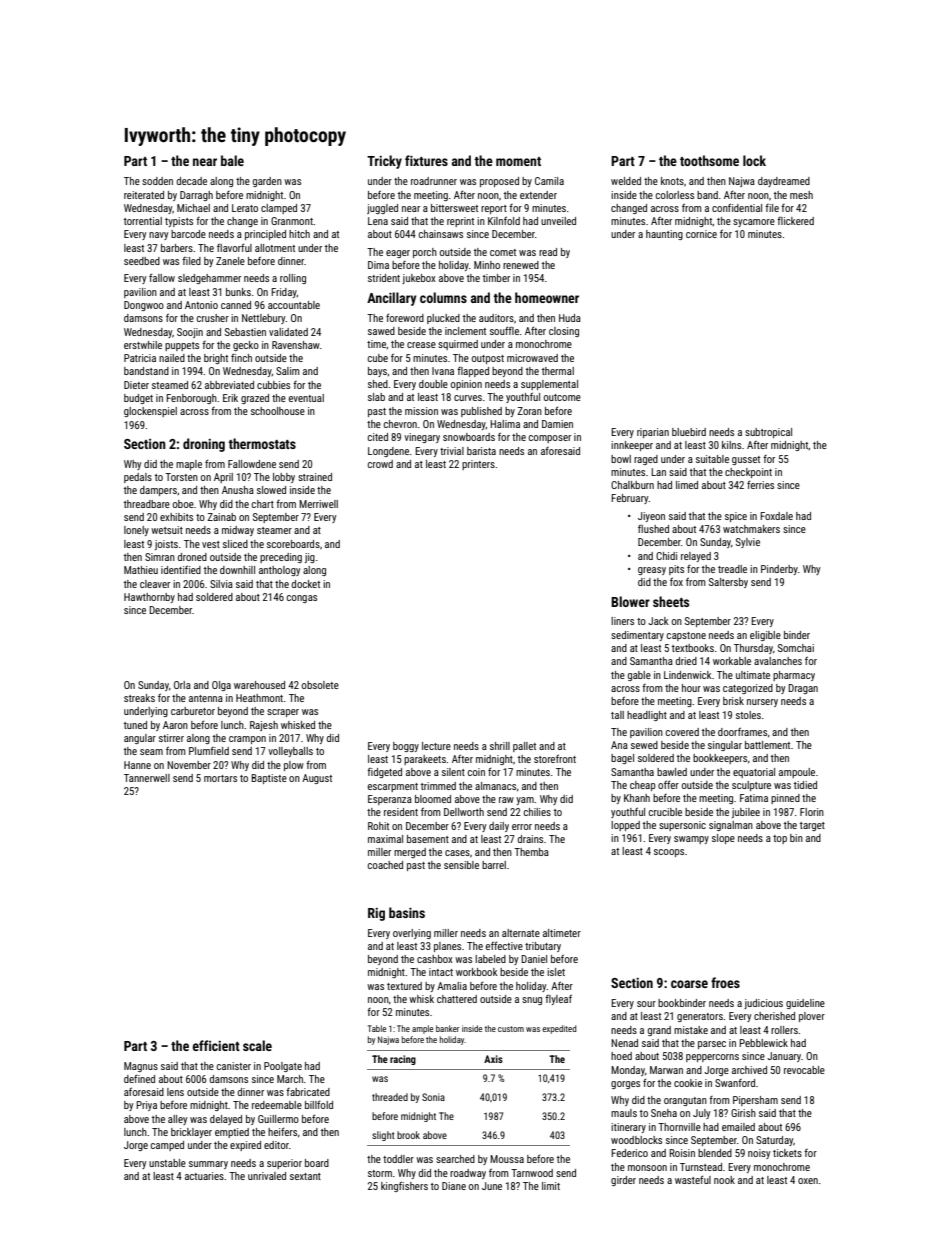  Describe the element at coordinates (391, 299) in the screenshot. I see `Ancillary` at that location.
